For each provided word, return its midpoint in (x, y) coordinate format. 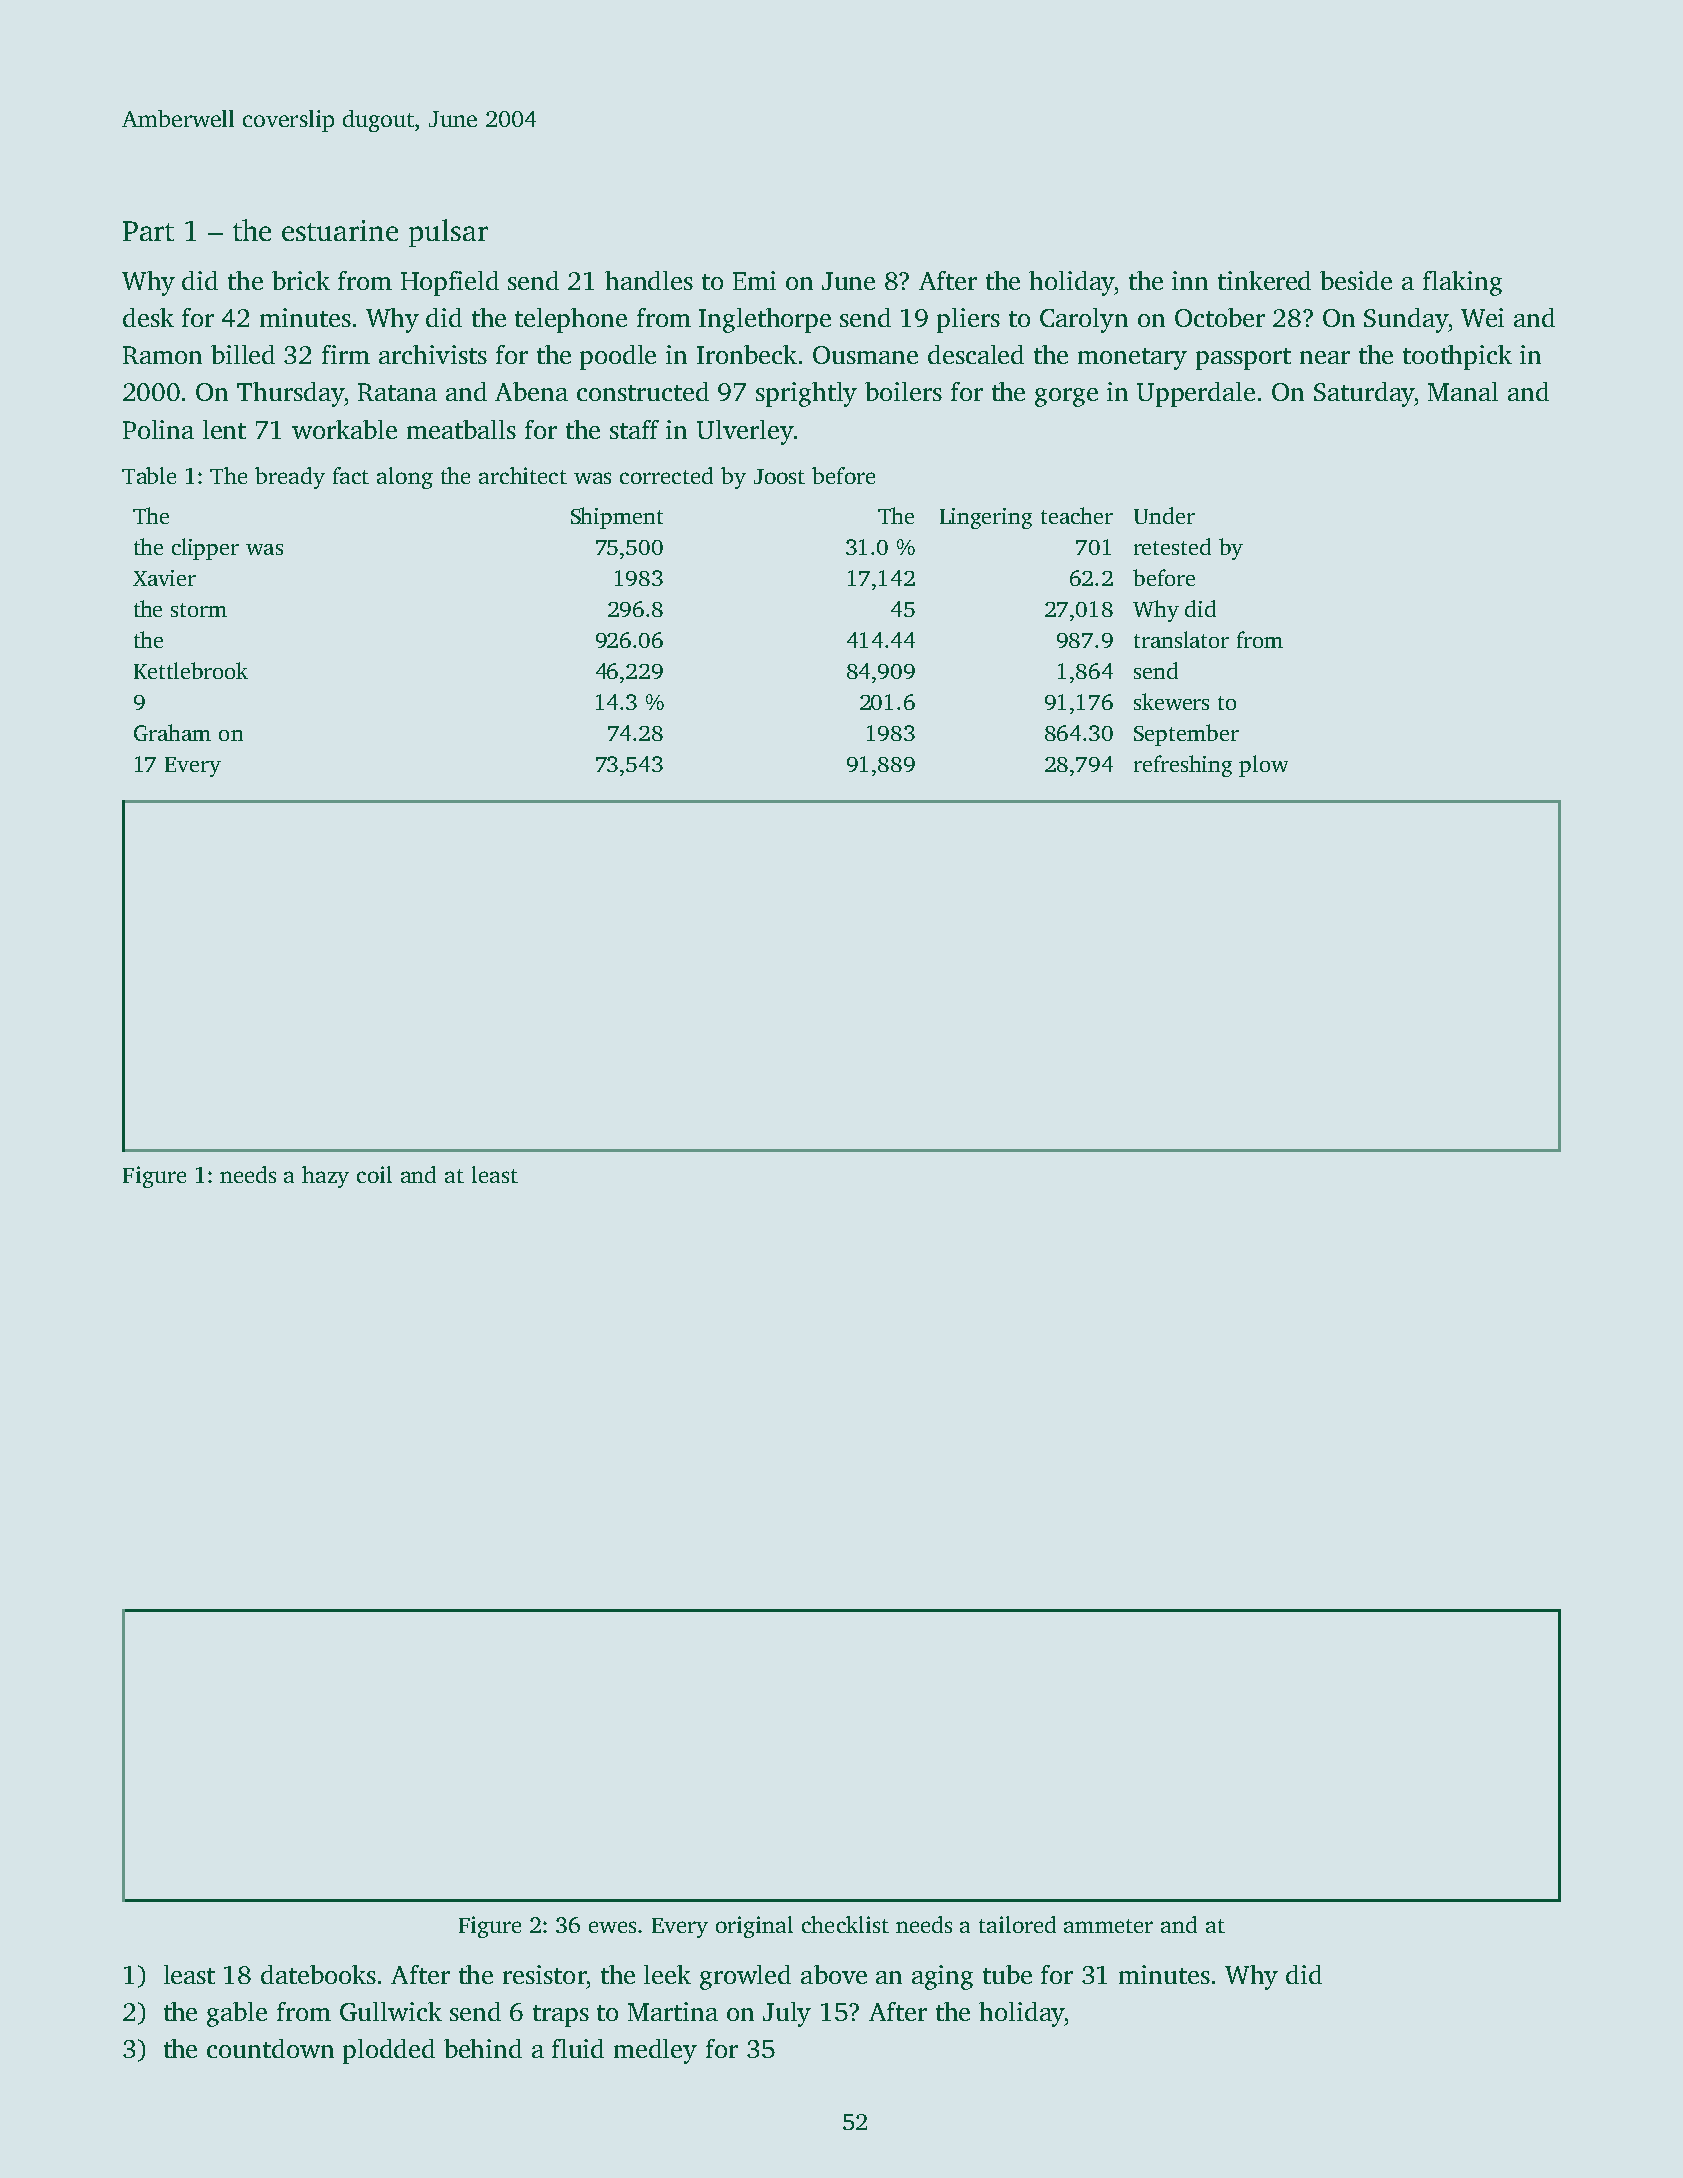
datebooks (318, 1974)
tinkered (1264, 280)
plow (1263, 766)
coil (374, 1174)
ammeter (1108, 1926)
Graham (172, 732)
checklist (845, 1924)
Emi (754, 280)
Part (148, 231)
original (754, 1927)
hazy (325, 1177)
